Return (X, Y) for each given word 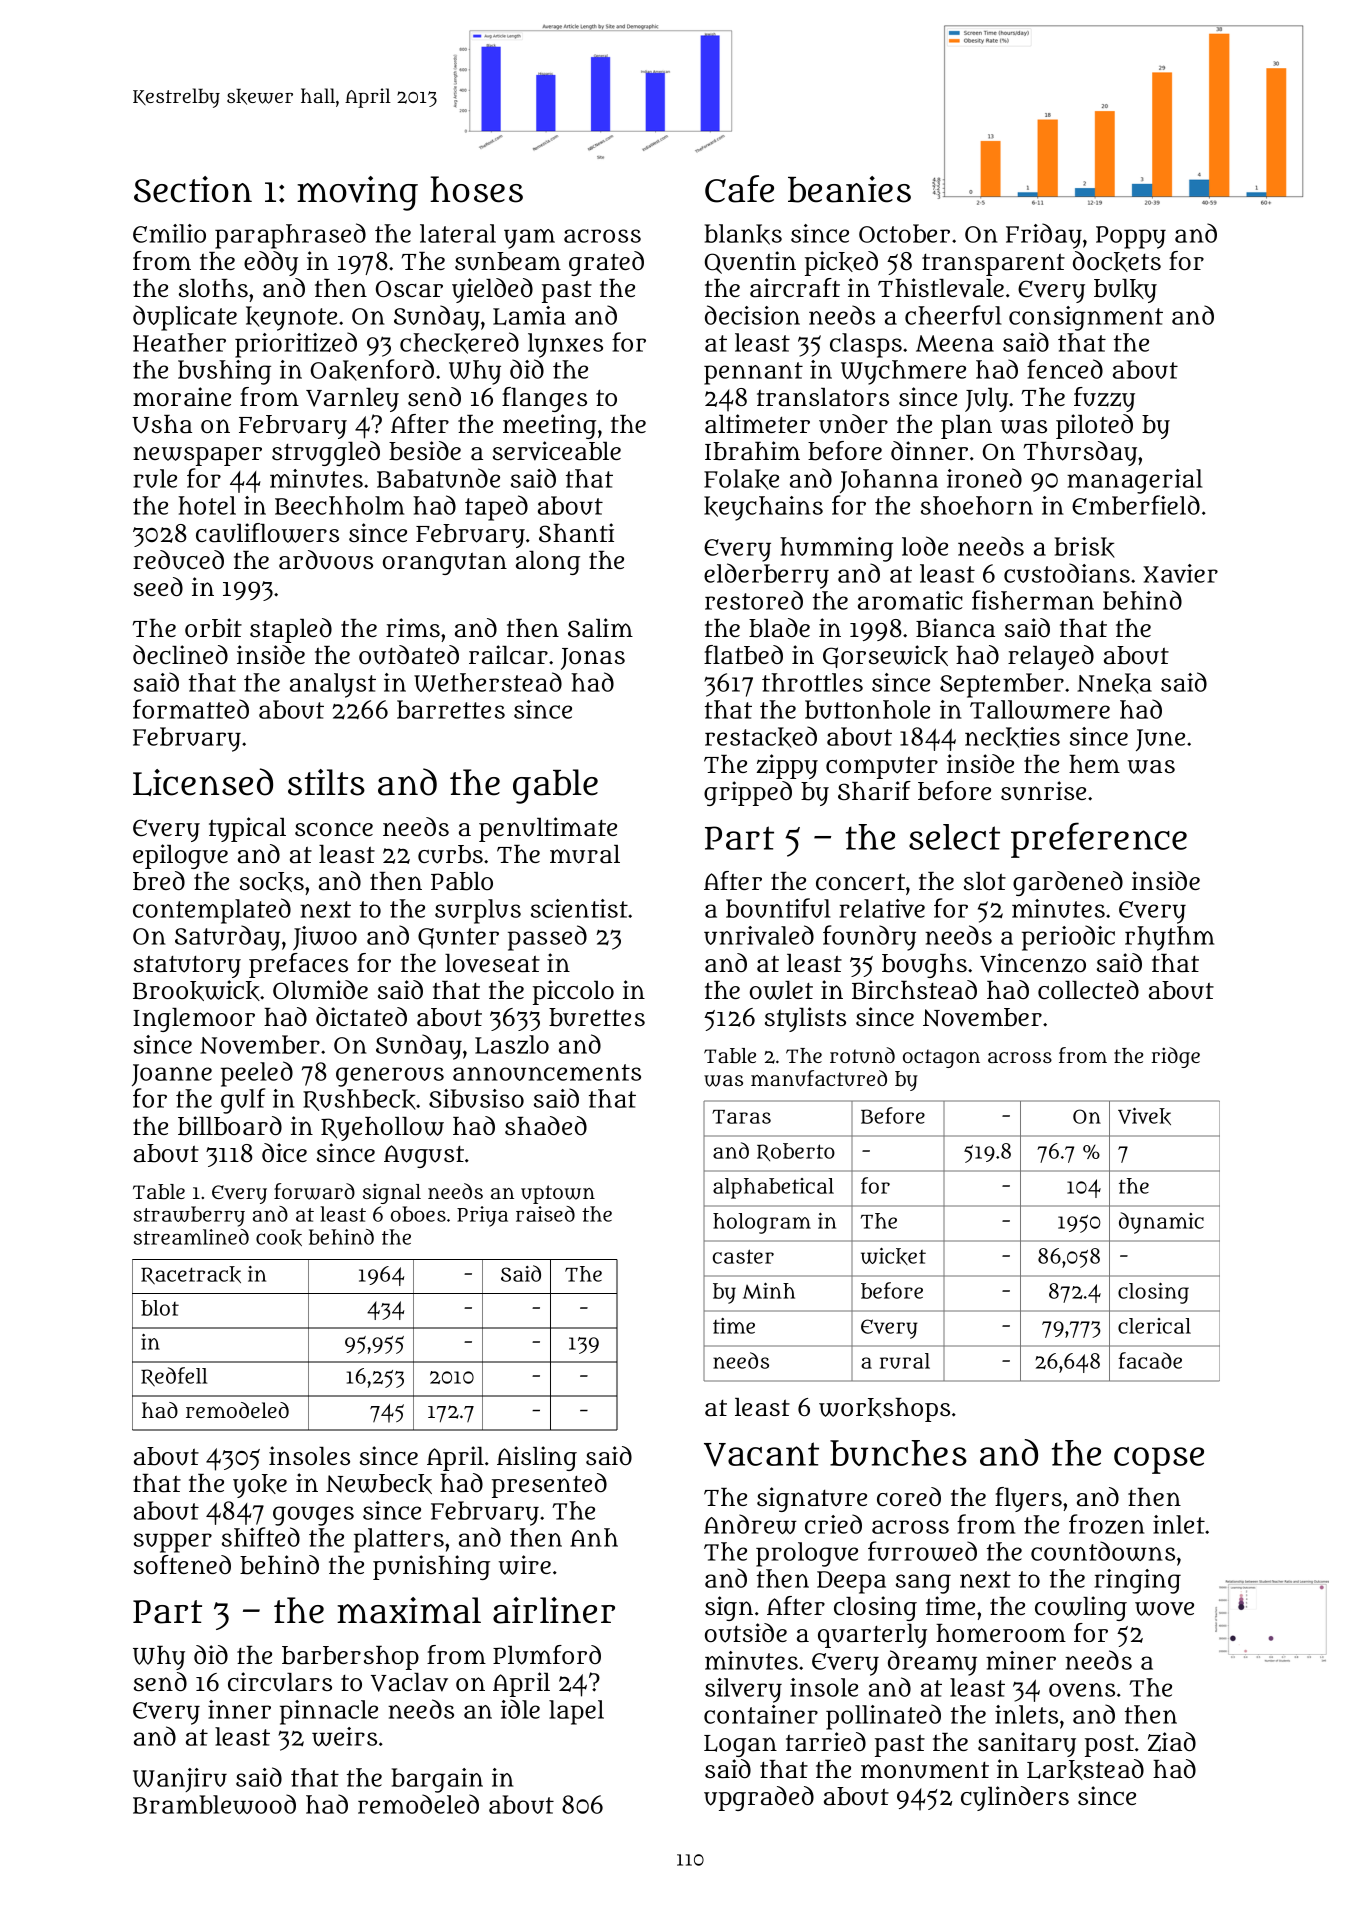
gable (555, 786)
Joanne (172, 1075)
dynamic (1161, 1223)
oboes (418, 1214)
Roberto (796, 1152)
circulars (280, 1682)
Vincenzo (1033, 963)
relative (882, 908)
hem (1094, 764)
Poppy (1131, 237)
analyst (333, 685)
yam (529, 239)
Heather (179, 342)
